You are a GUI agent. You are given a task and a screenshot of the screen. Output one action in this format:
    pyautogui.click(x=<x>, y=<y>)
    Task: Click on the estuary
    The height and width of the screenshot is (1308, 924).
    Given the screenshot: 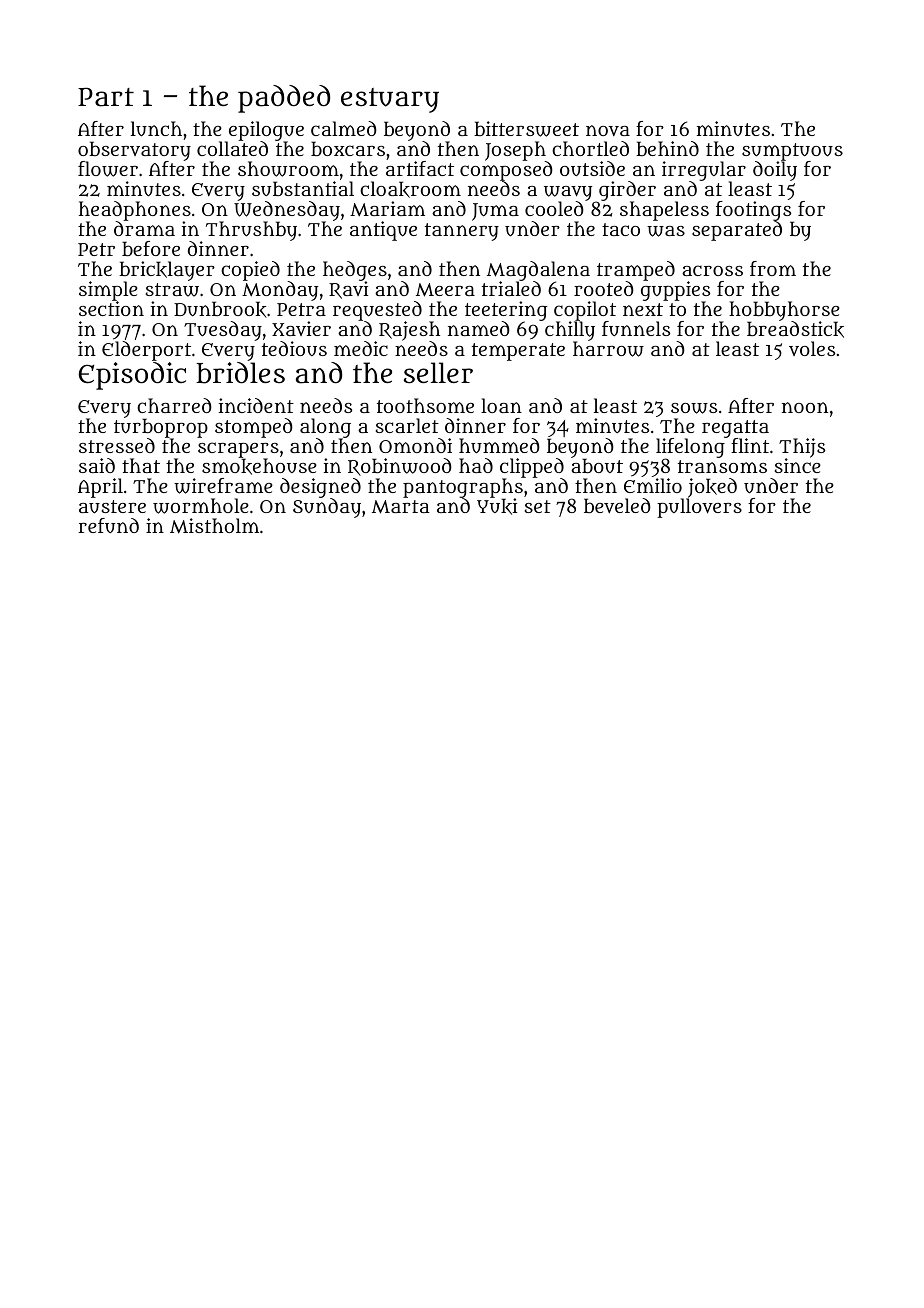 What is the action you would take?
    pyautogui.click(x=390, y=100)
